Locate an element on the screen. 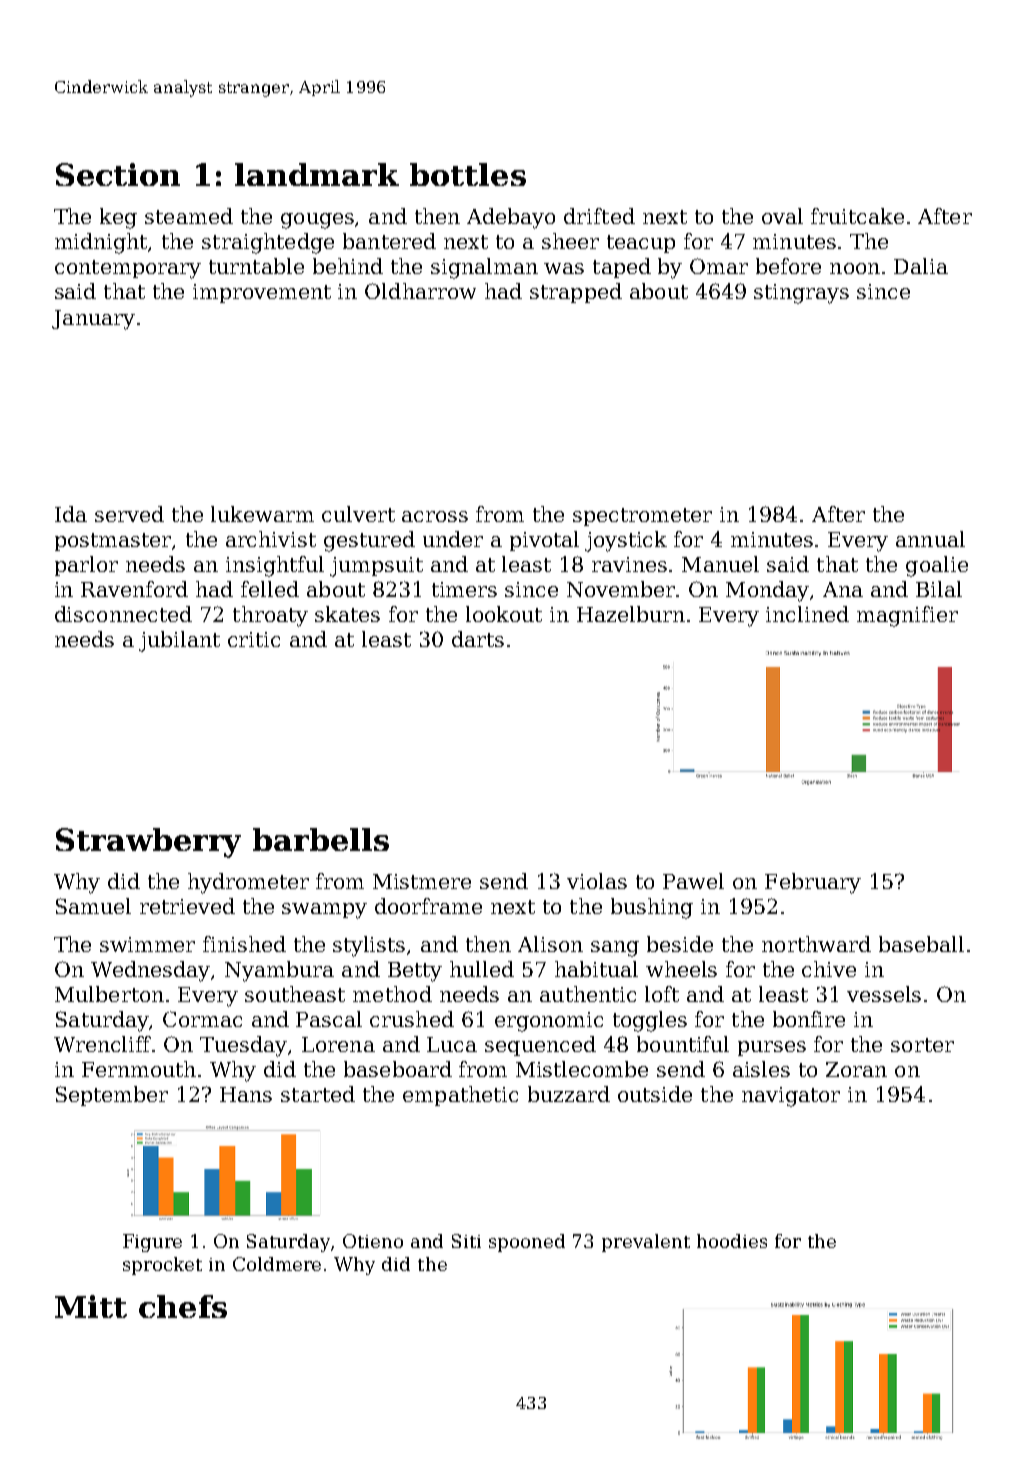 This screenshot has height=1466, width=1032. Manuel is located at coordinates (720, 564).
